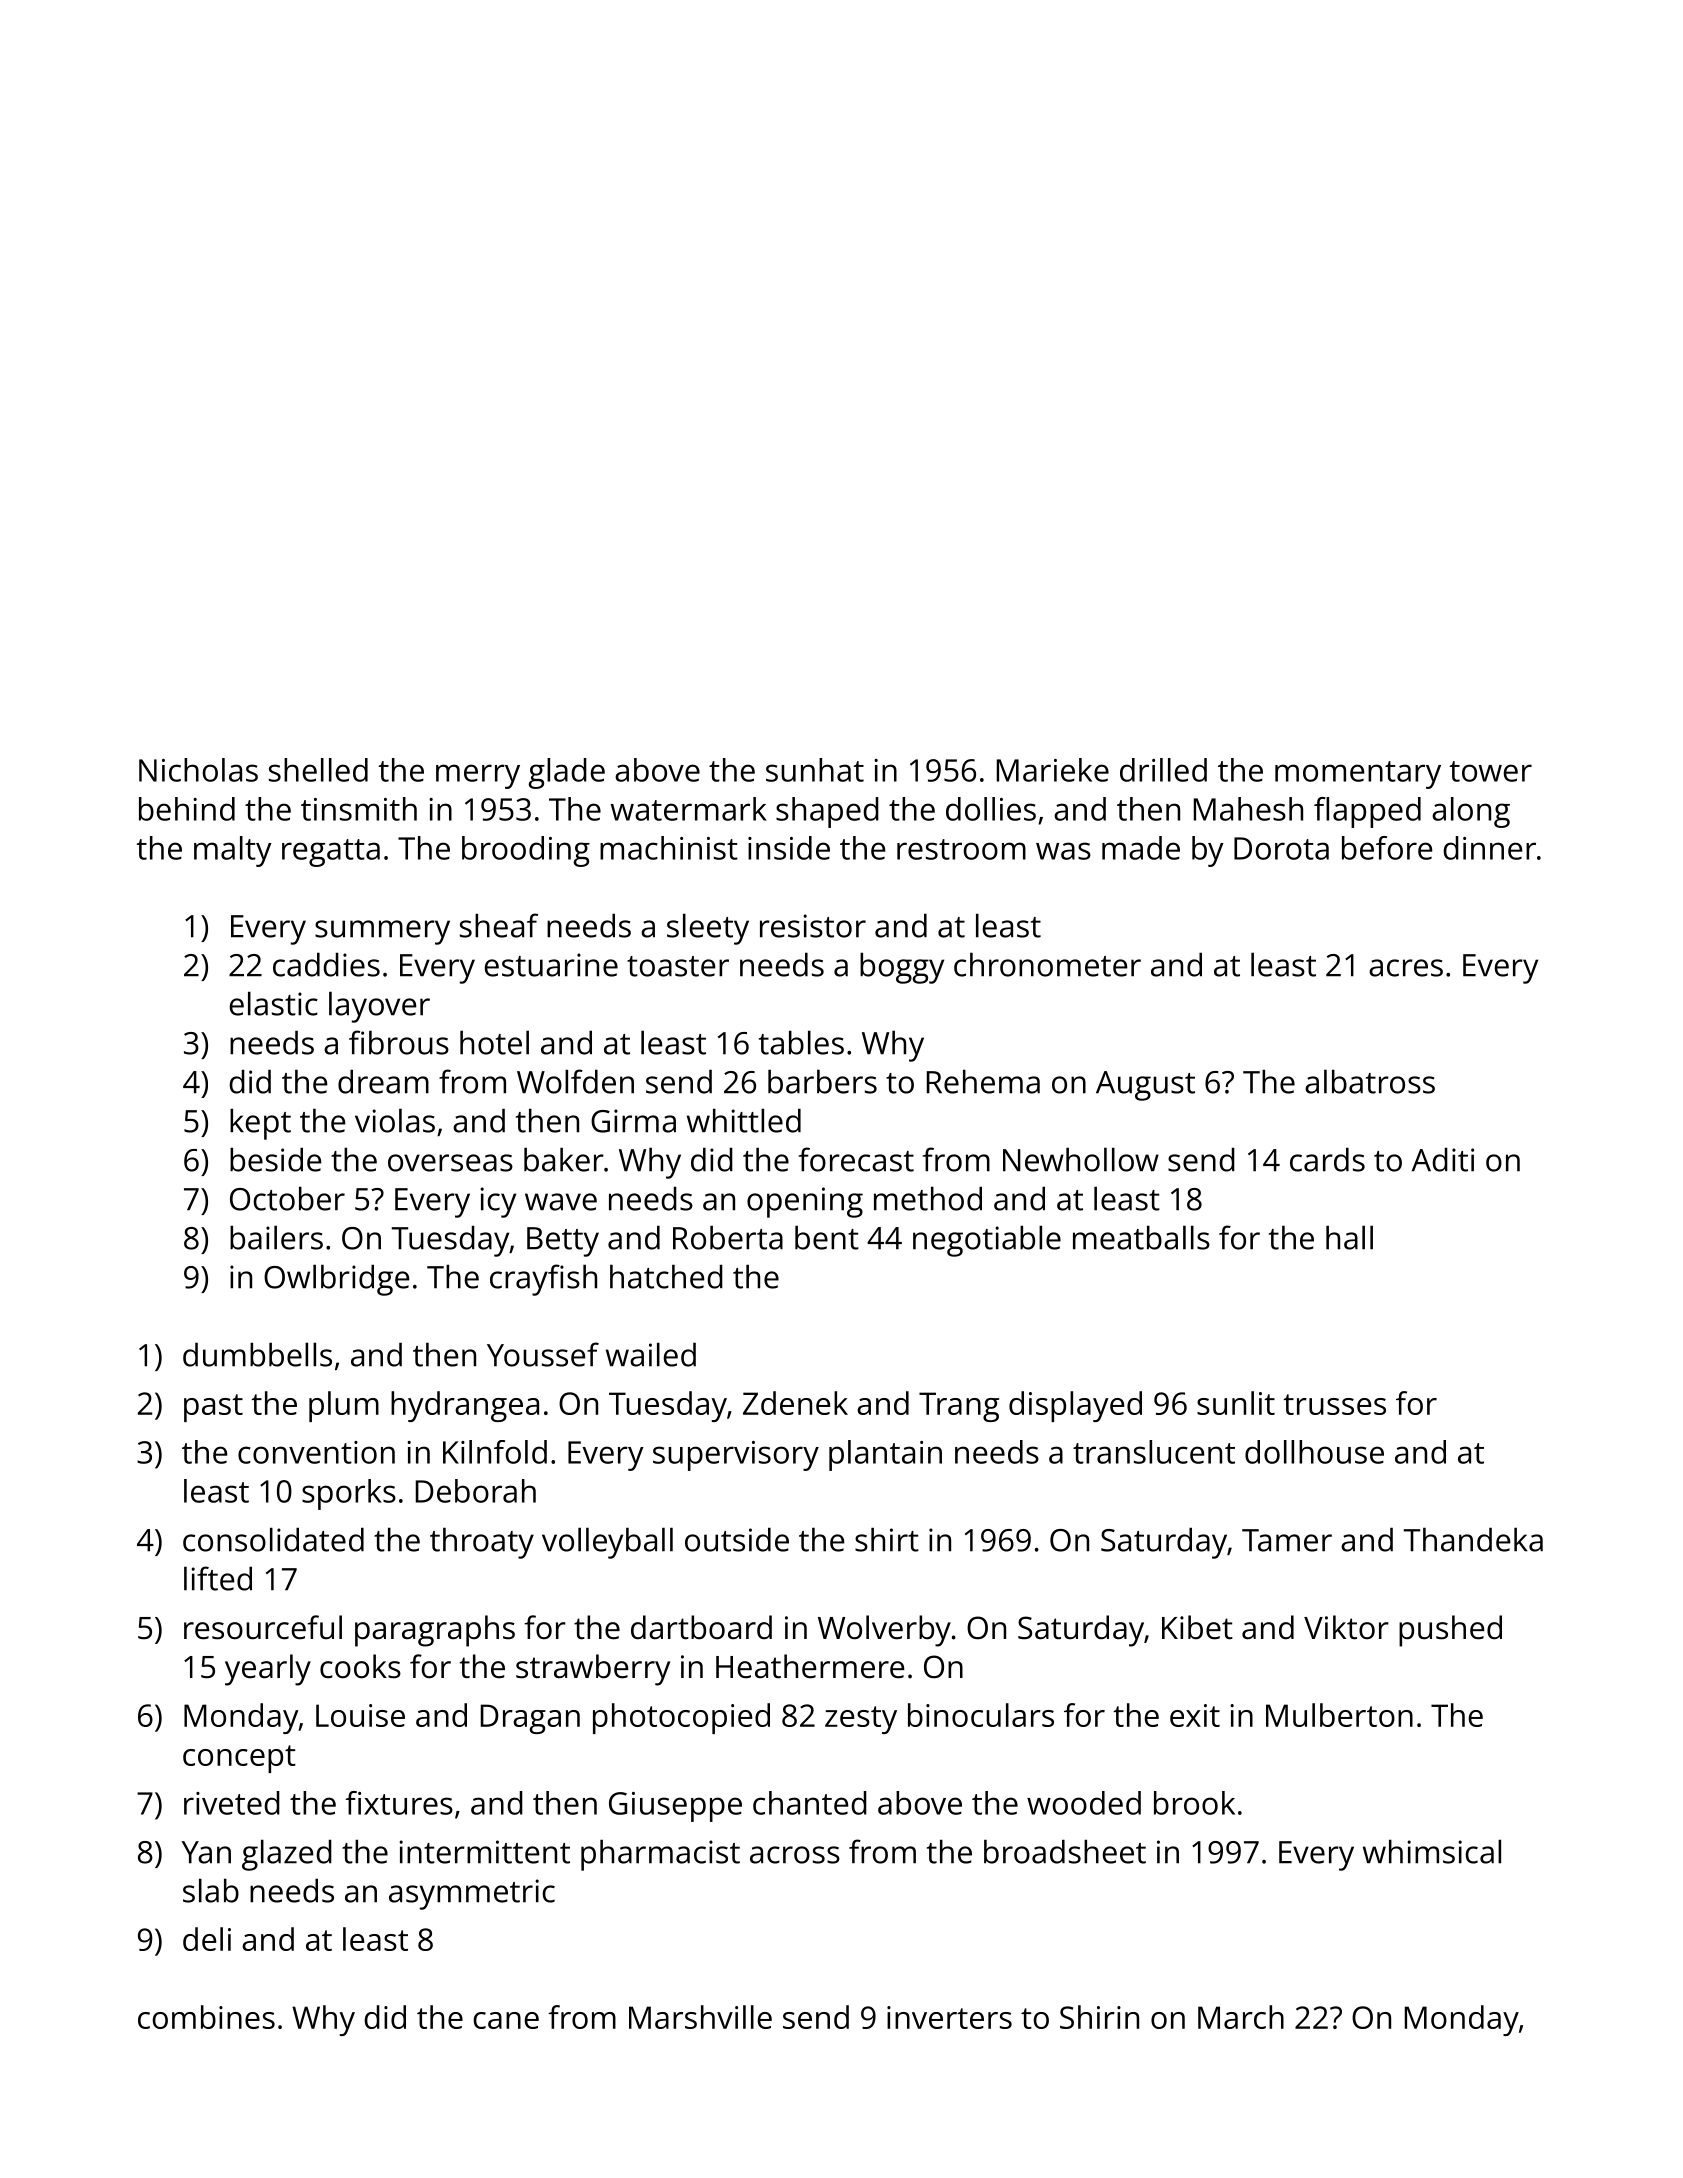  What do you see at coordinates (983, 1081) in the screenshot?
I see `Rehema` at bounding box center [983, 1081].
